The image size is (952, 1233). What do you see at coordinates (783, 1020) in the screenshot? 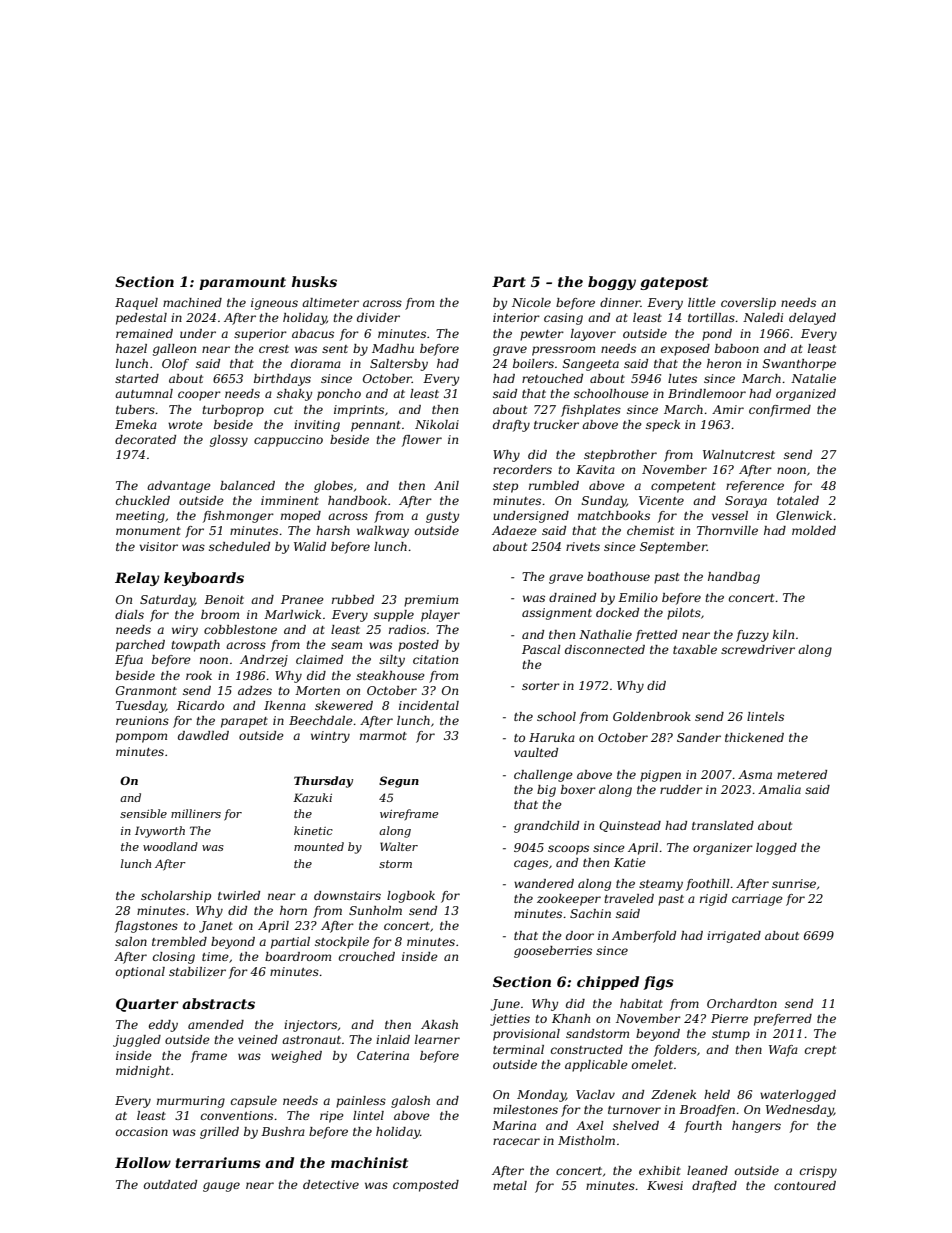
I see `preferred` at bounding box center [783, 1020].
